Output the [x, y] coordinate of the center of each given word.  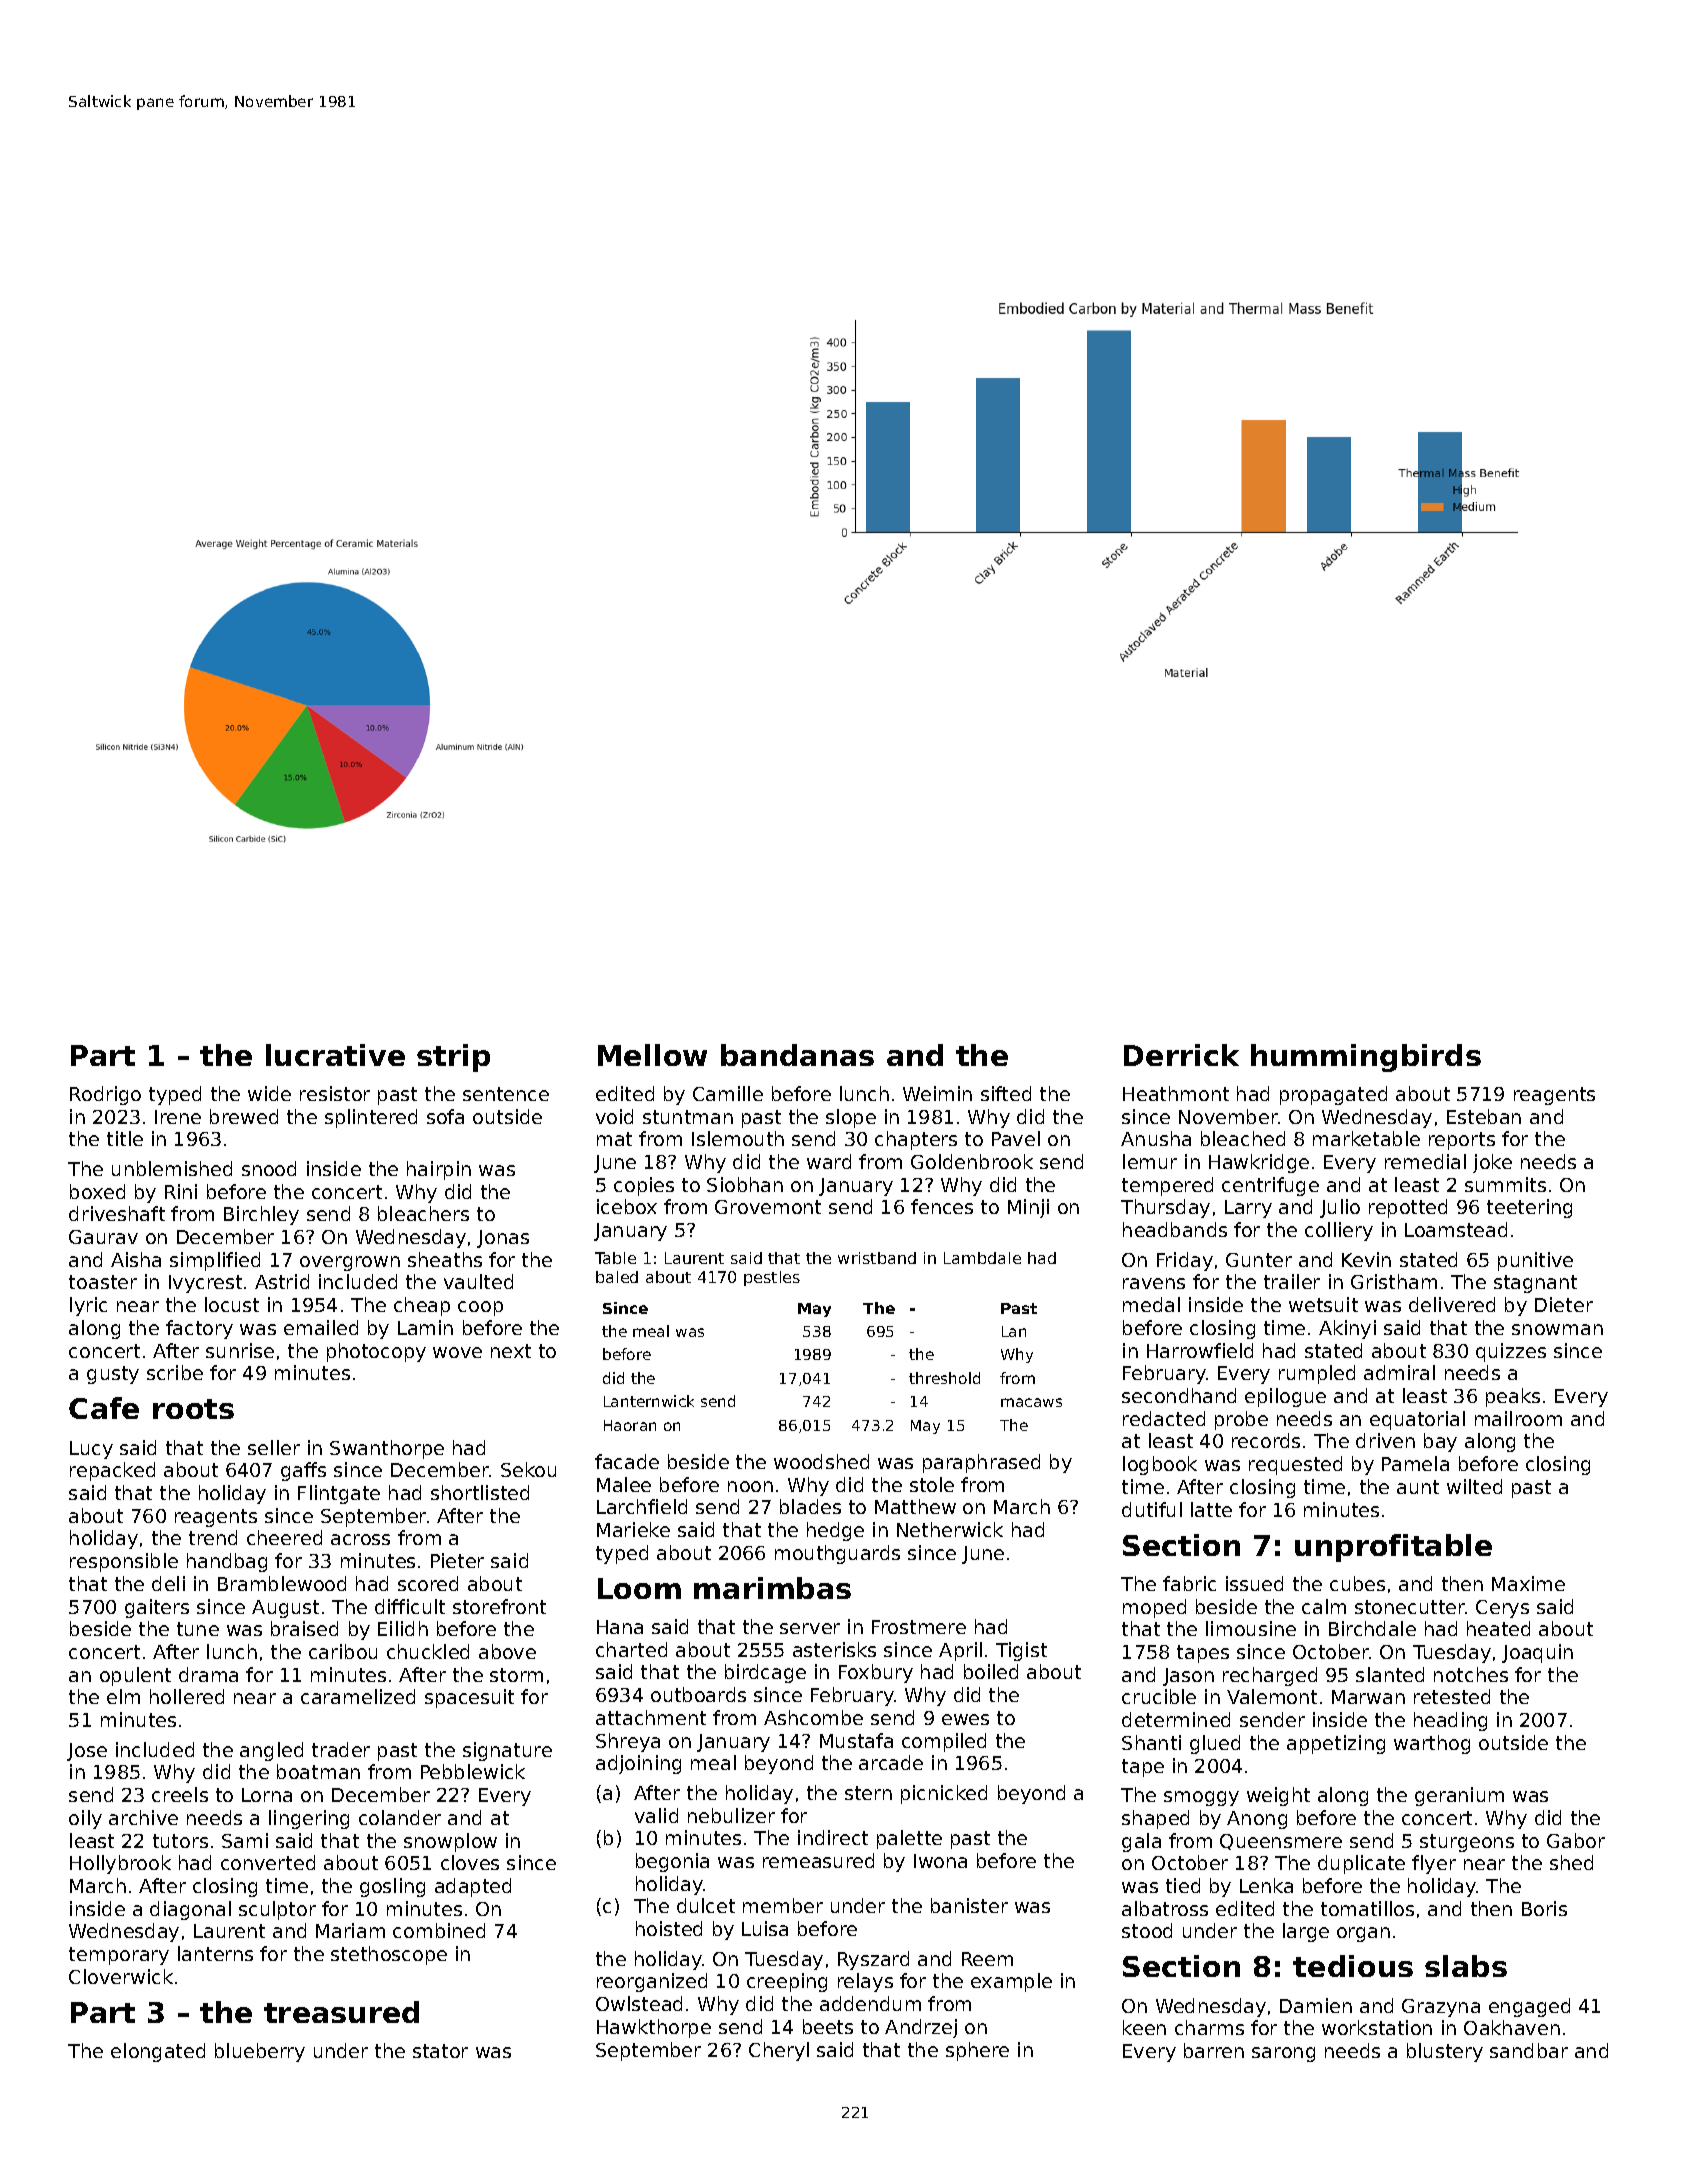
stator [440, 2051]
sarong [1283, 2054]
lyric [88, 1306]
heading [1450, 1721]
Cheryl [779, 2051]
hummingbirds [1366, 1058]
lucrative [335, 1055]
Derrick [1181, 1055]
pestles [772, 1278]
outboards [698, 1694]
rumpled [1317, 1374]
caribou [343, 1651]
